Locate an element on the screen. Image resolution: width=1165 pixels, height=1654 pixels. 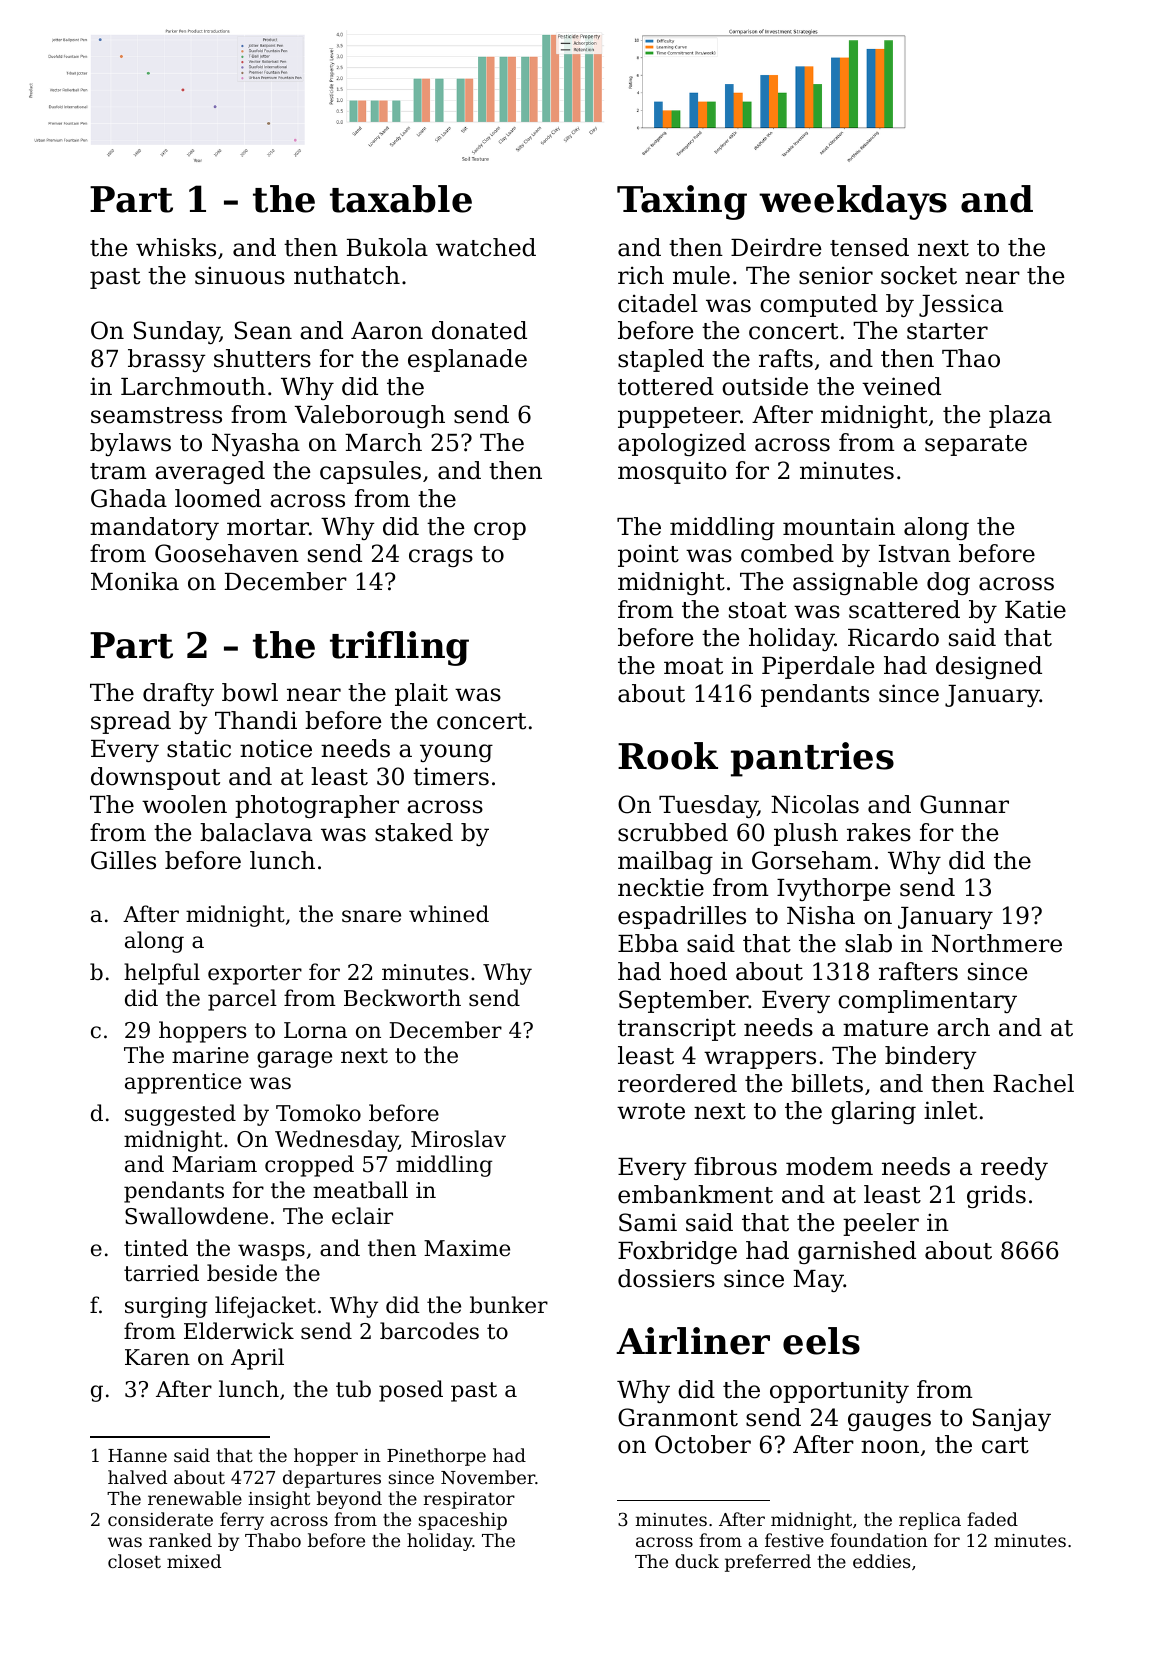
Monika is located at coordinates (135, 581).
